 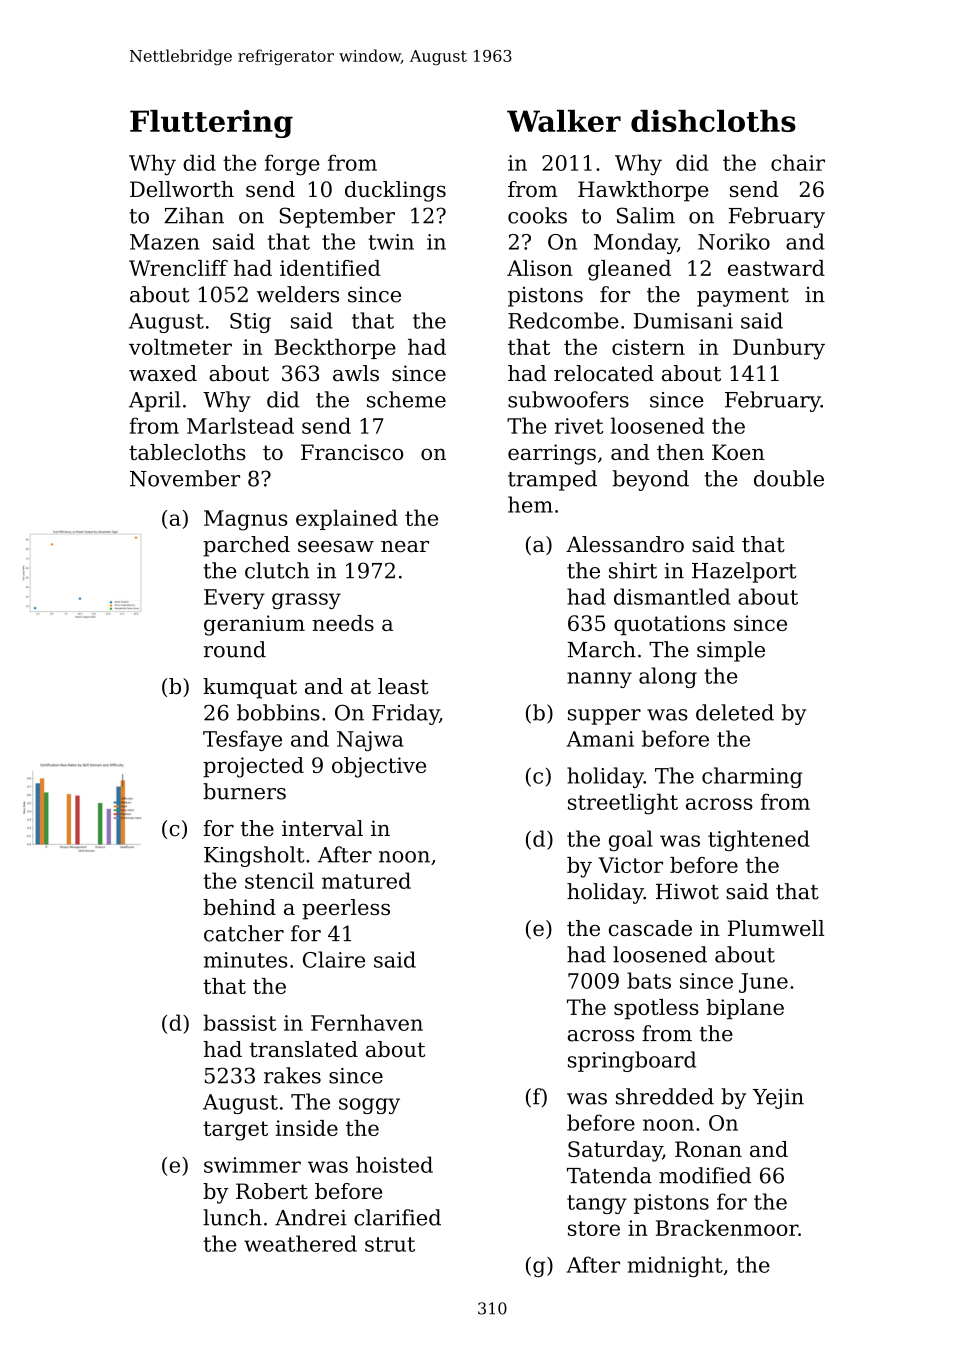 I want to click on Dumisani, so click(x=683, y=321).
